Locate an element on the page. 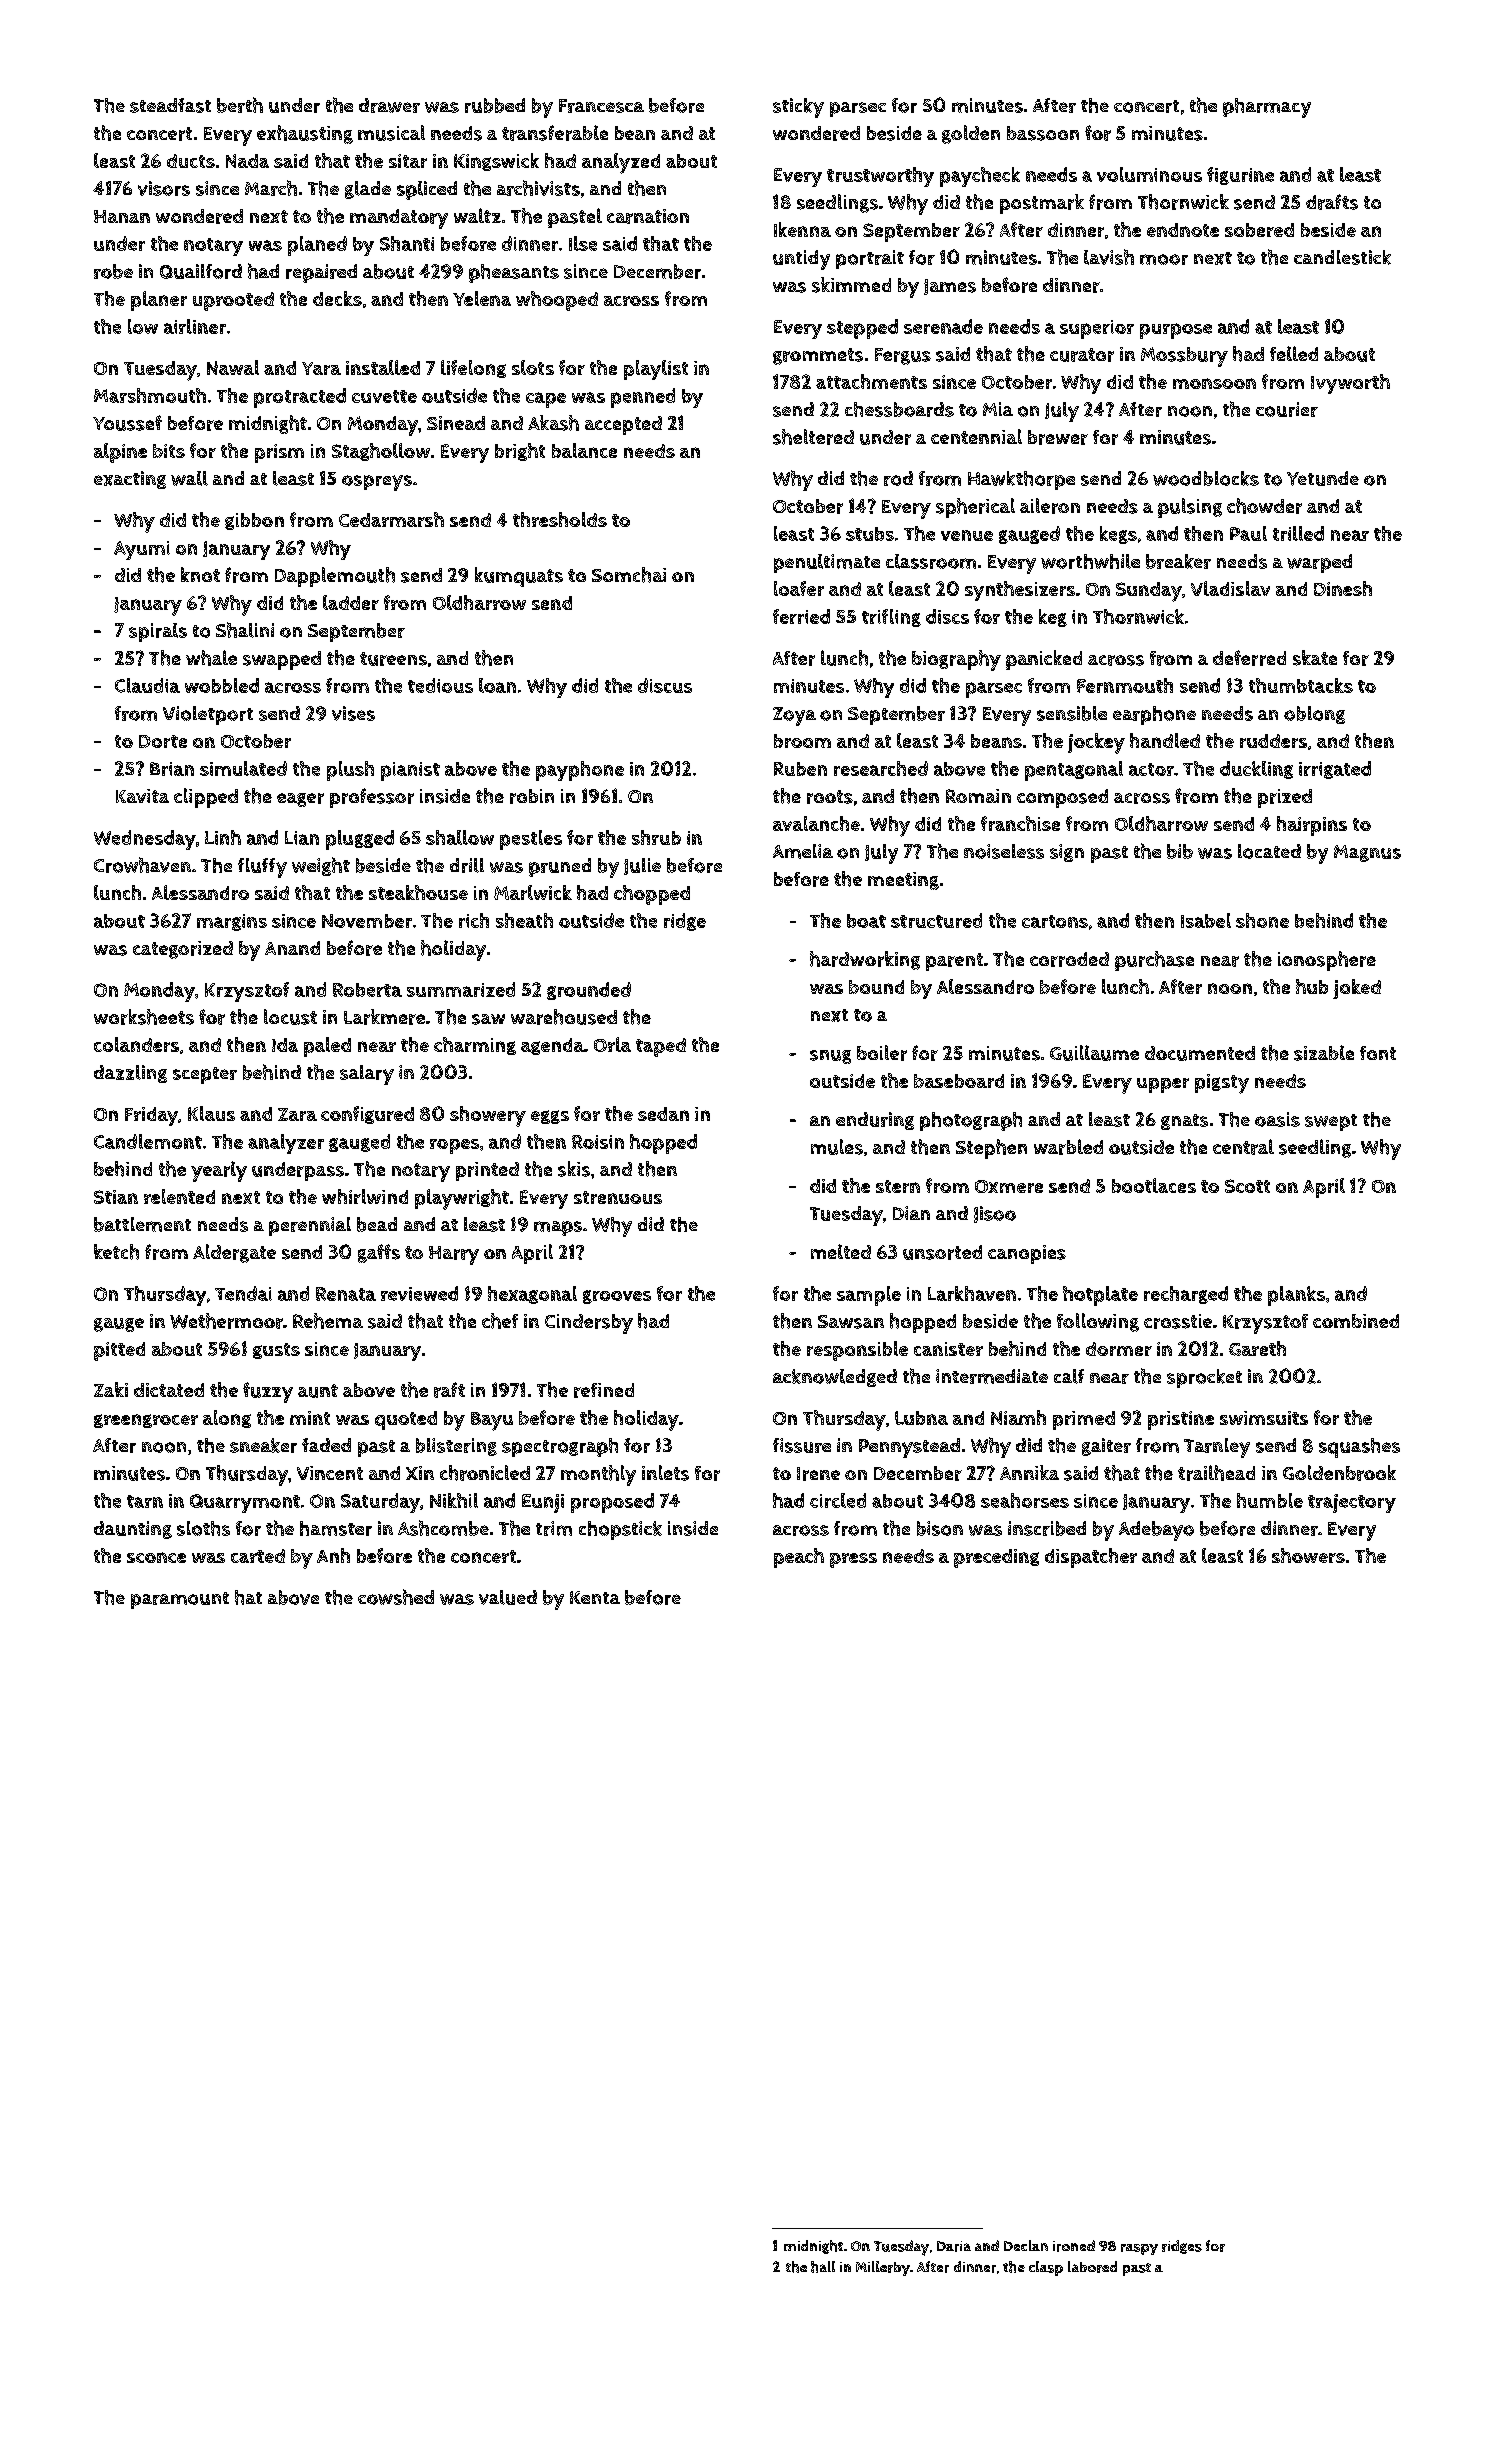 The height and width of the document is (2464, 1496). squashes is located at coordinates (1359, 1448).
